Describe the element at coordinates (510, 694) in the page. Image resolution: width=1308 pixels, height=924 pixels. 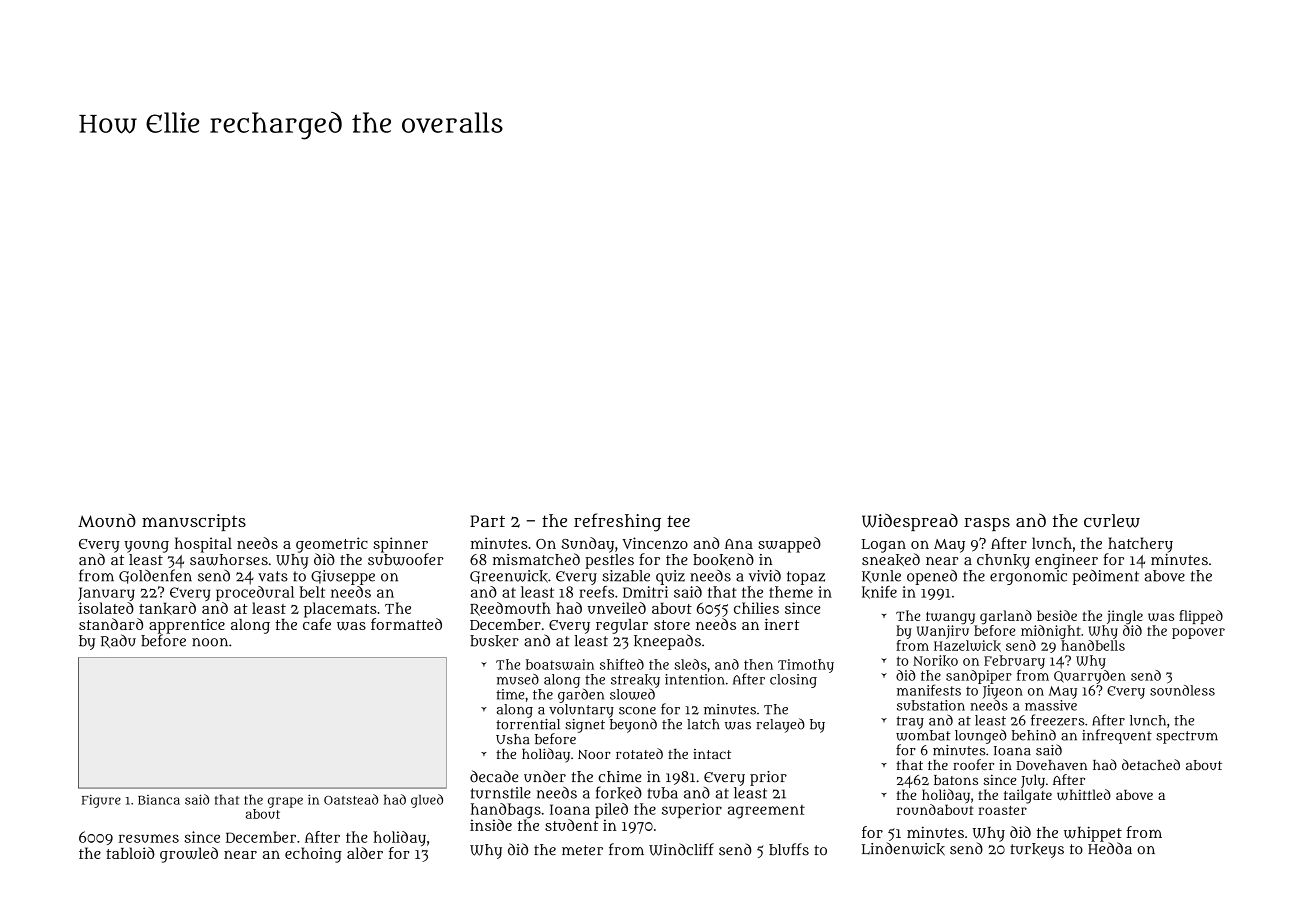
I see `time` at that location.
